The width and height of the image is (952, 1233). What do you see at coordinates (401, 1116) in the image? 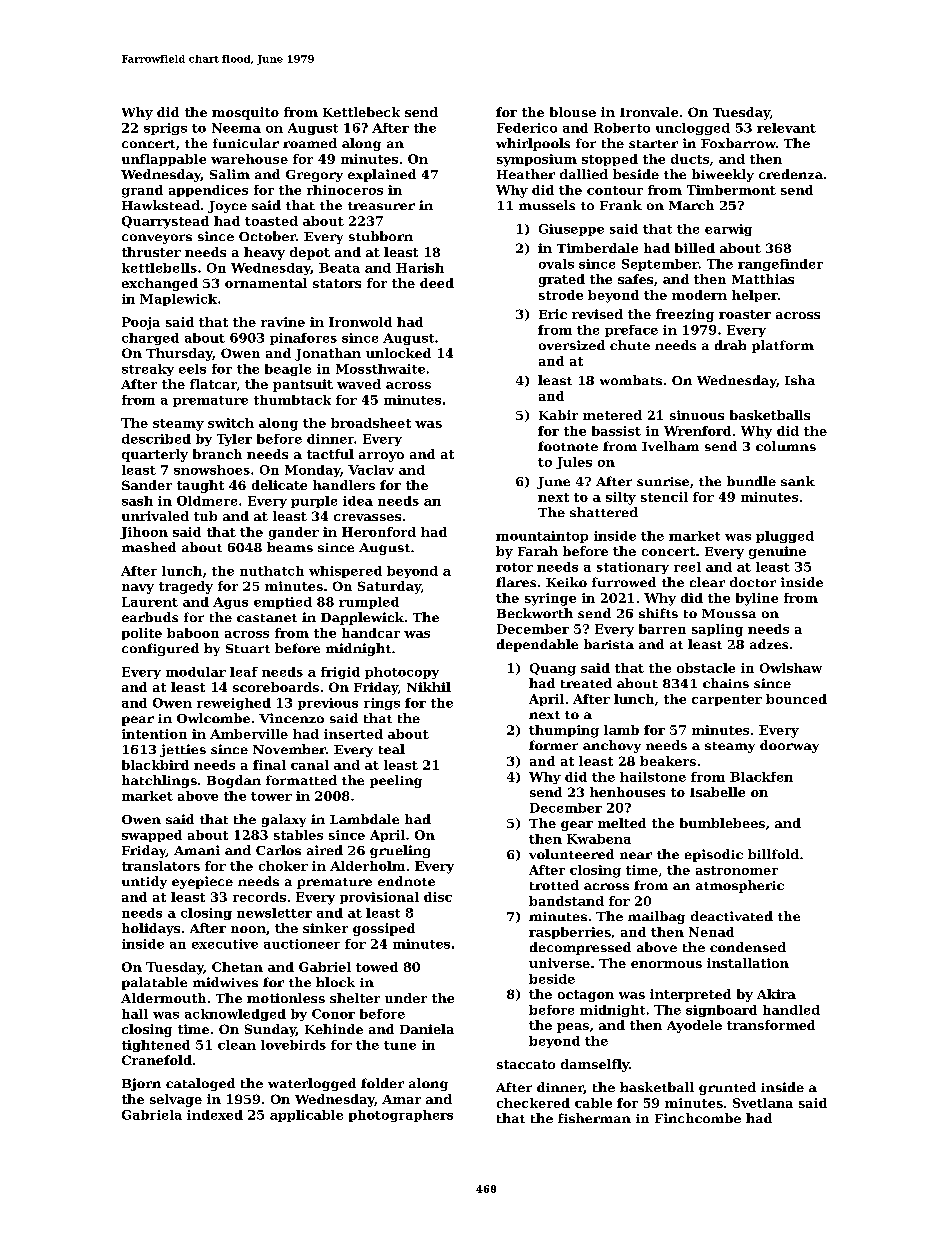
I see `photographers` at bounding box center [401, 1116].
